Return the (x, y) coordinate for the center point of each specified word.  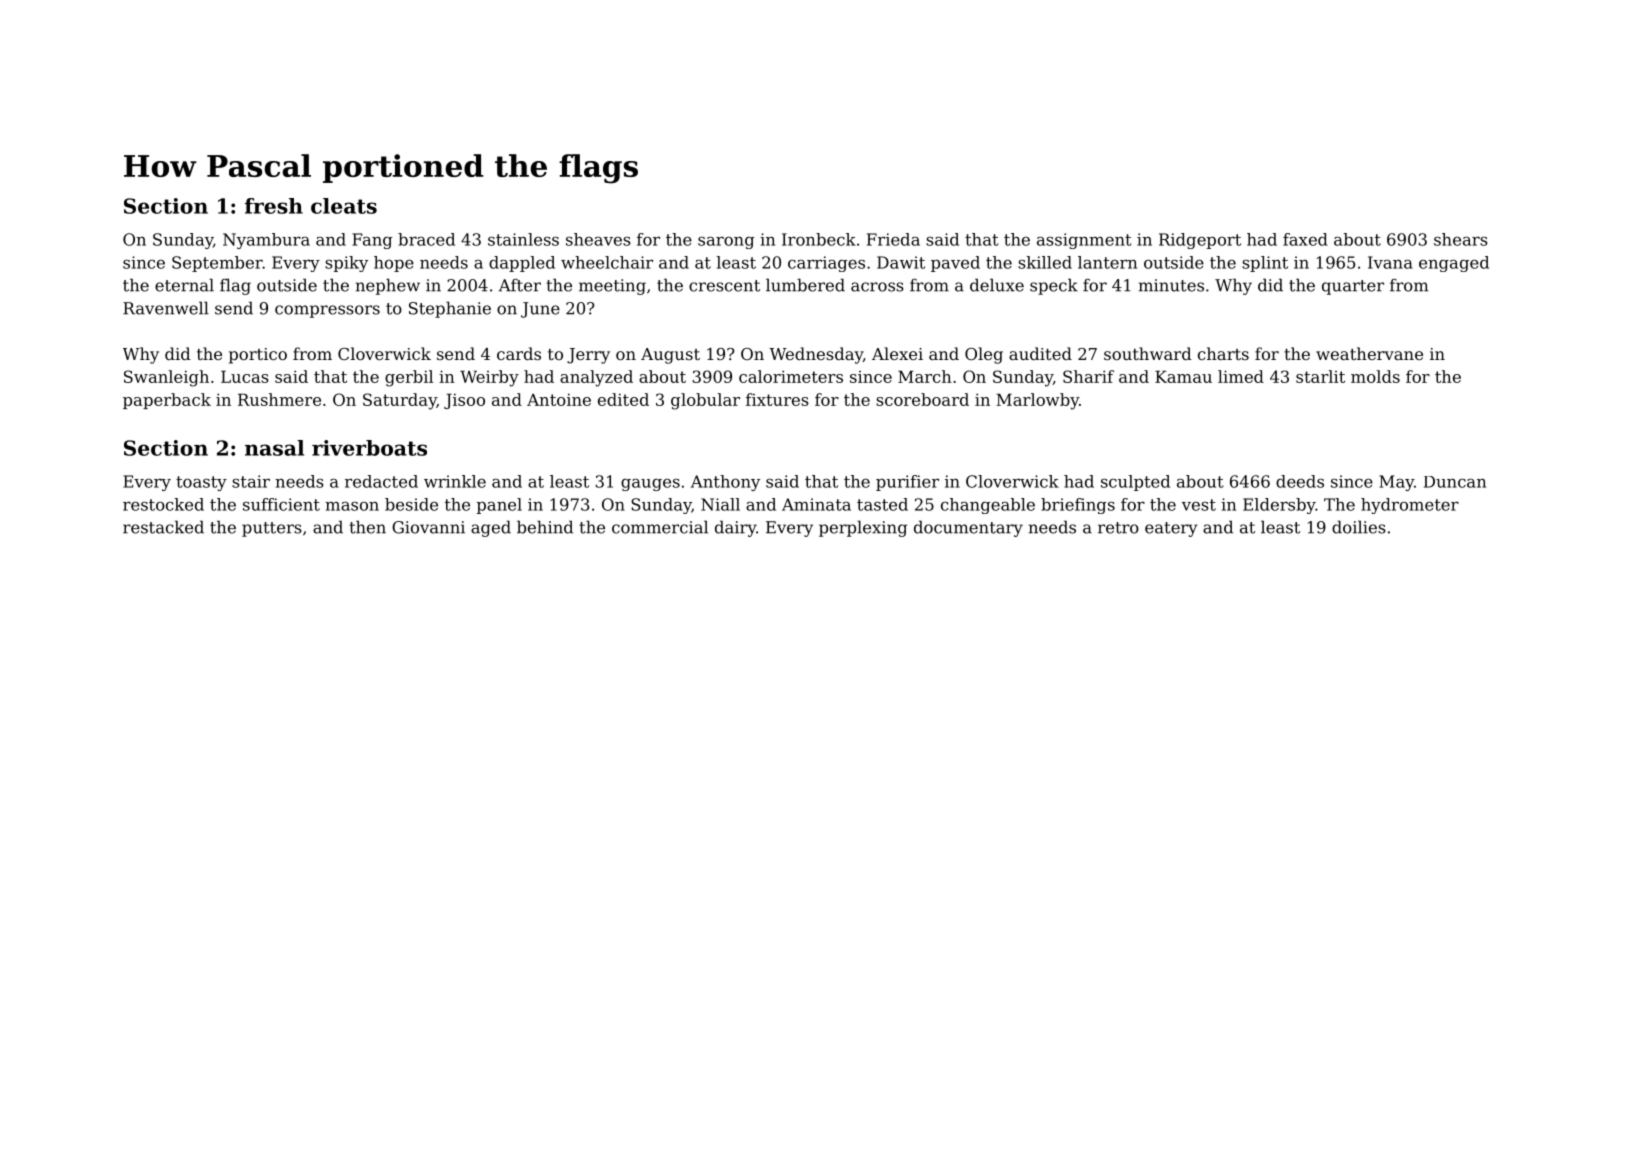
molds (1375, 376)
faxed (1305, 239)
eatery (1171, 529)
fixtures (777, 399)
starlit (1320, 376)
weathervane (1369, 353)
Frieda (893, 239)
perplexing (863, 528)
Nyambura (266, 241)
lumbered (805, 285)
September (217, 264)
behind (545, 527)
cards (519, 353)
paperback (167, 401)
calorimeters (791, 376)
